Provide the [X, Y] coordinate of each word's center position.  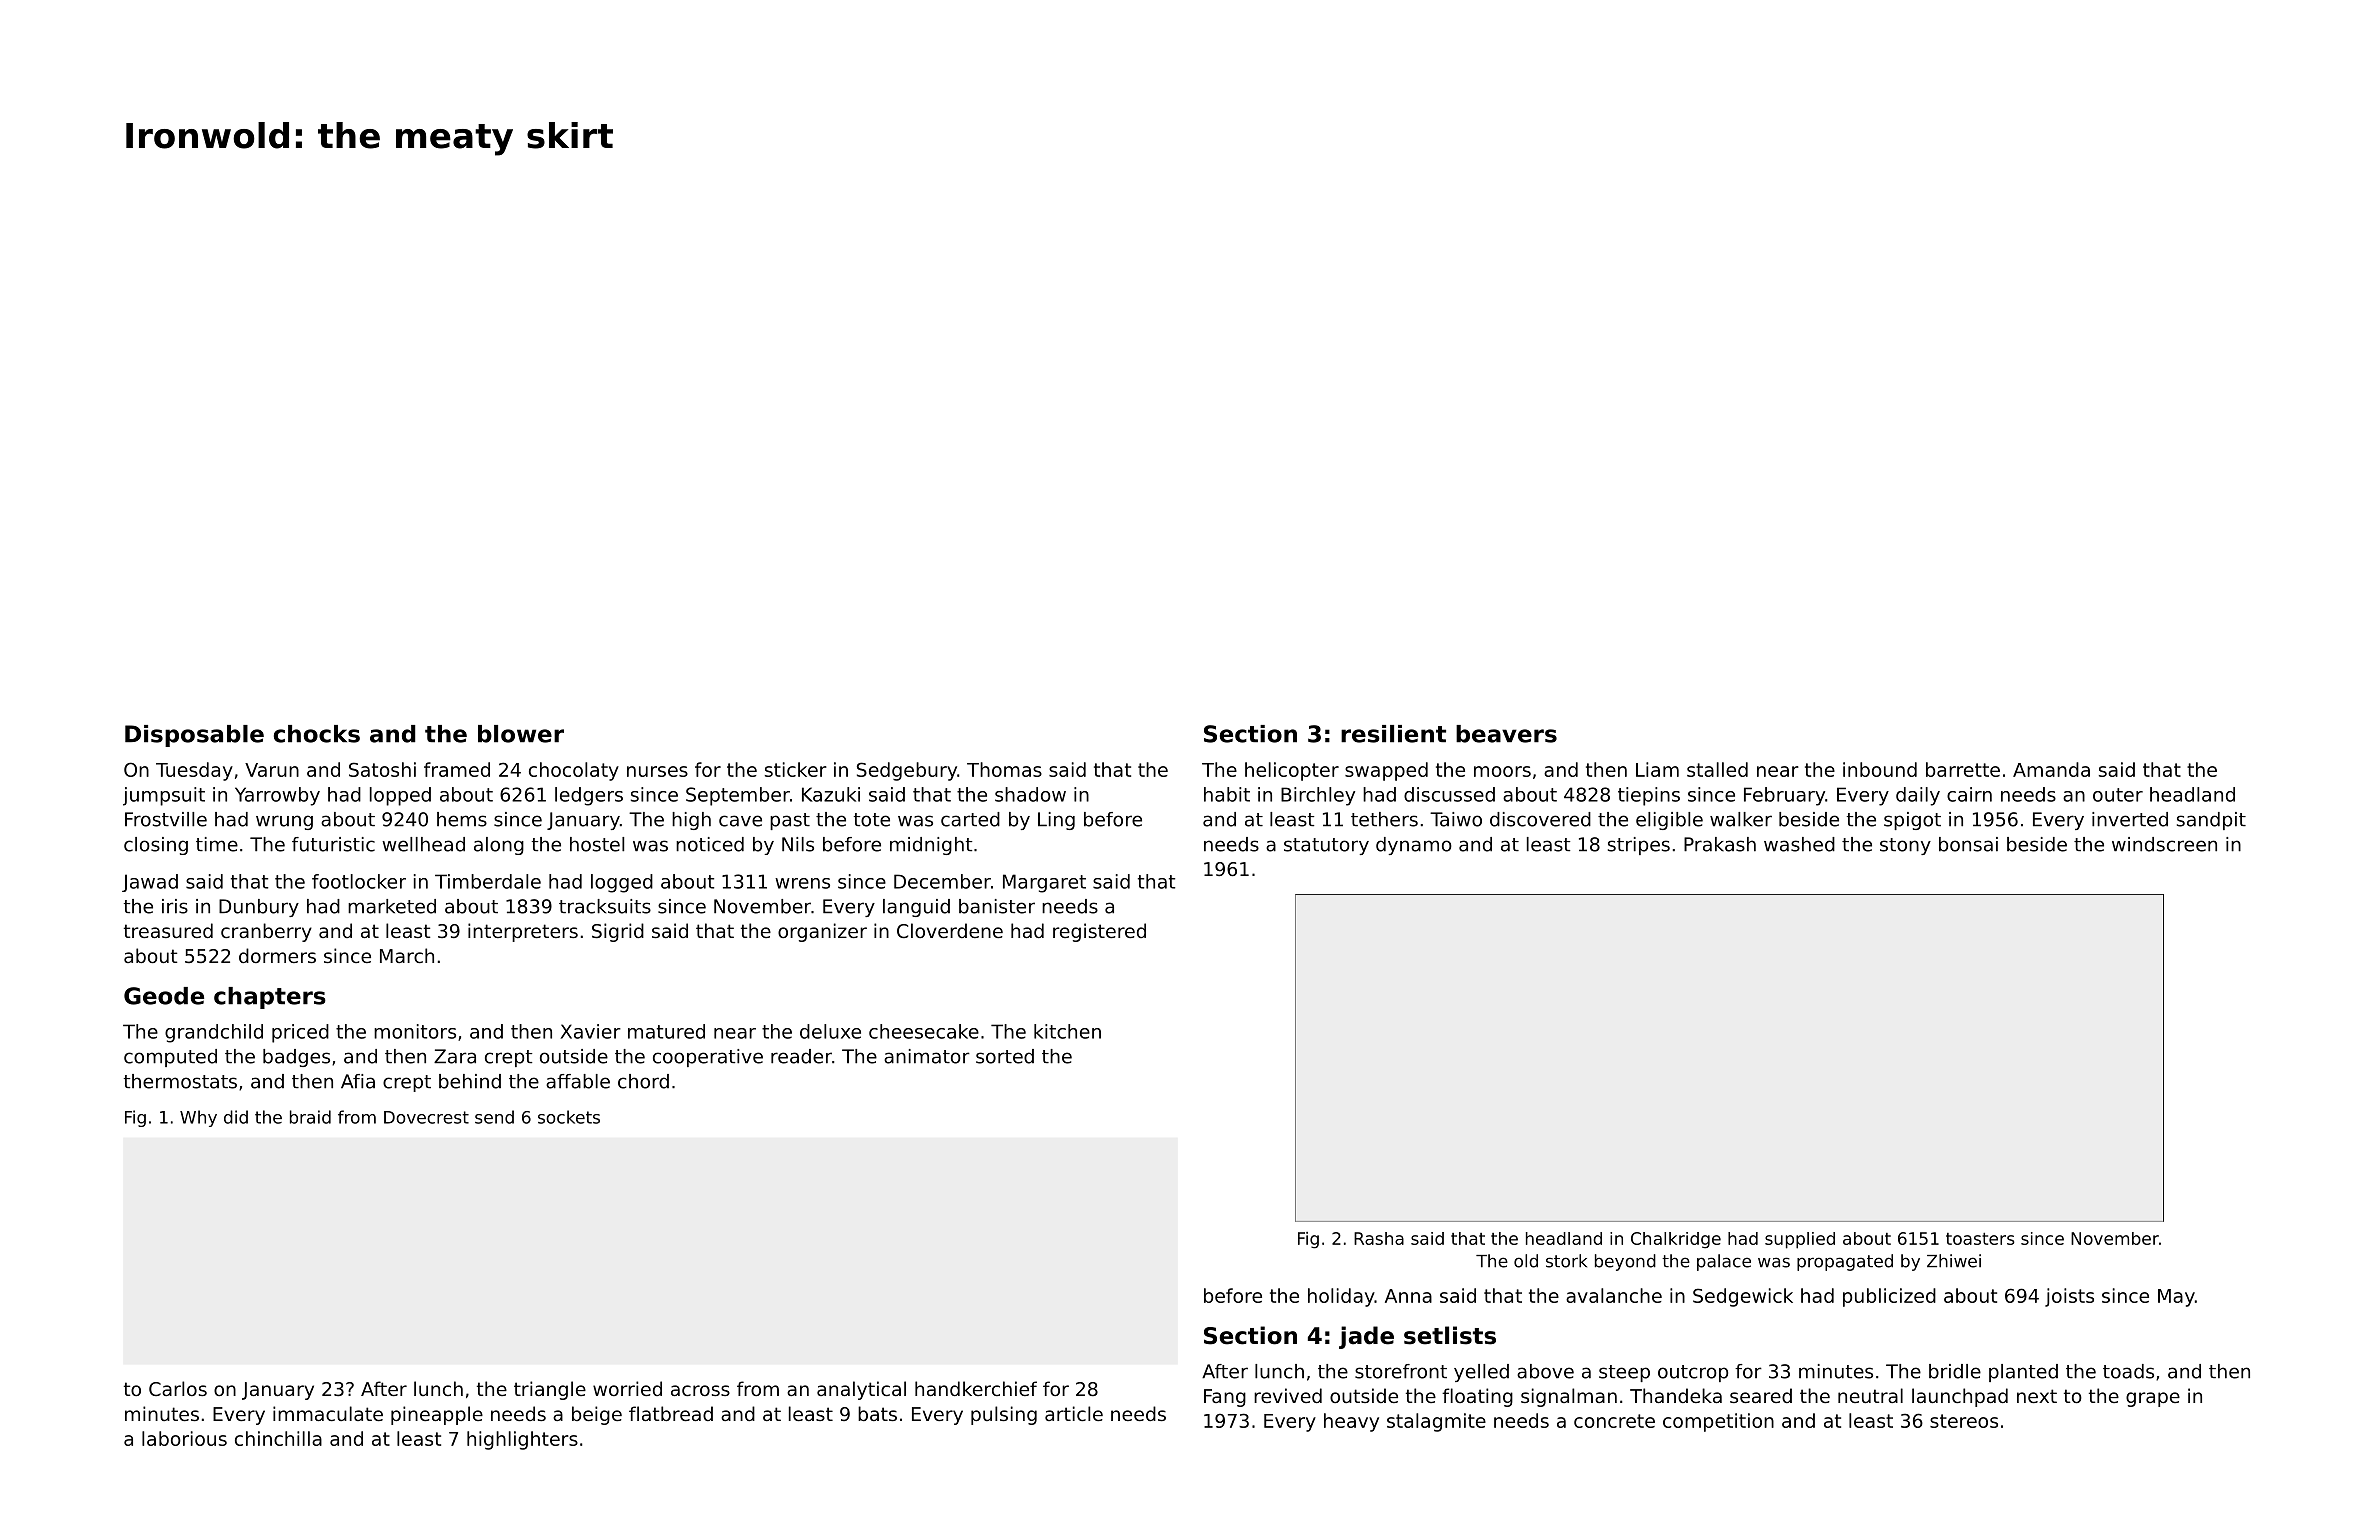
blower [521, 734]
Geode [164, 996]
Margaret [1044, 883]
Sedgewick [1743, 1297]
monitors [415, 1031]
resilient [1393, 734]
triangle [550, 1390]
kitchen [1067, 1031]
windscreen [2164, 844]
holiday [1341, 1297]
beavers [1506, 734]
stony [1905, 846]
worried [627, 1388]
